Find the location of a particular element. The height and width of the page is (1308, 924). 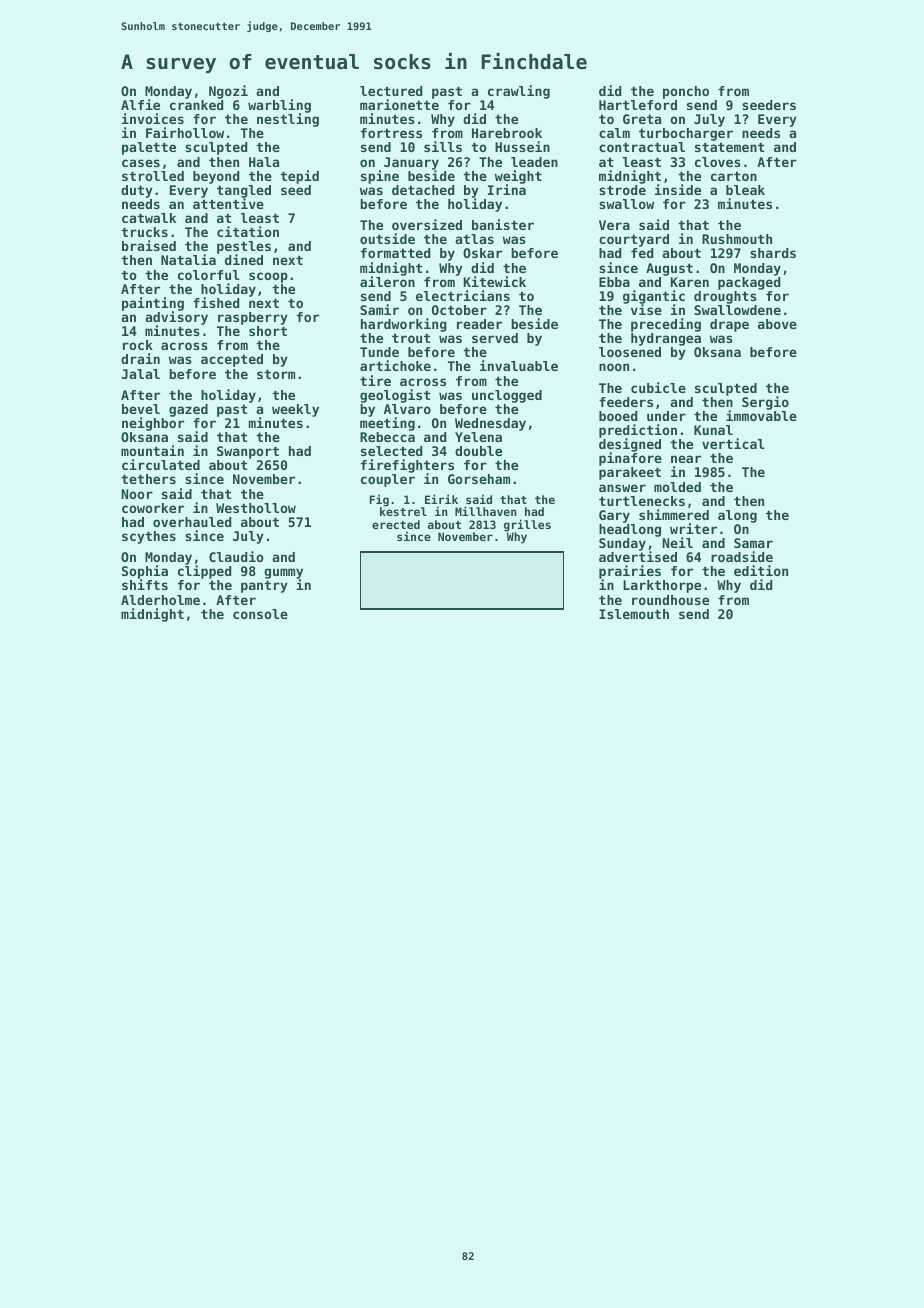

dined is located at coordinates (244, 260).
